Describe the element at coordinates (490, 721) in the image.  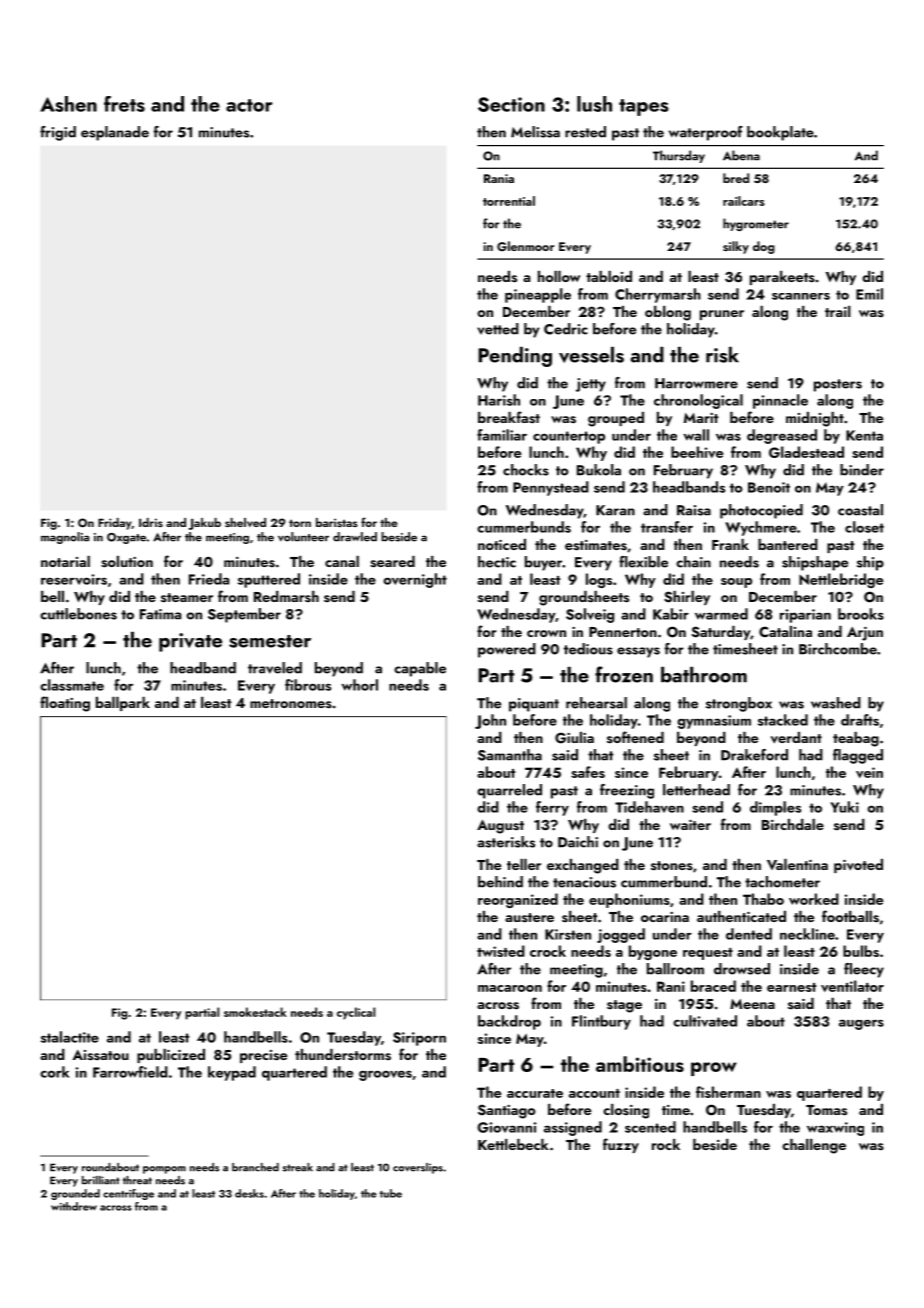
I see `John` at that location.
